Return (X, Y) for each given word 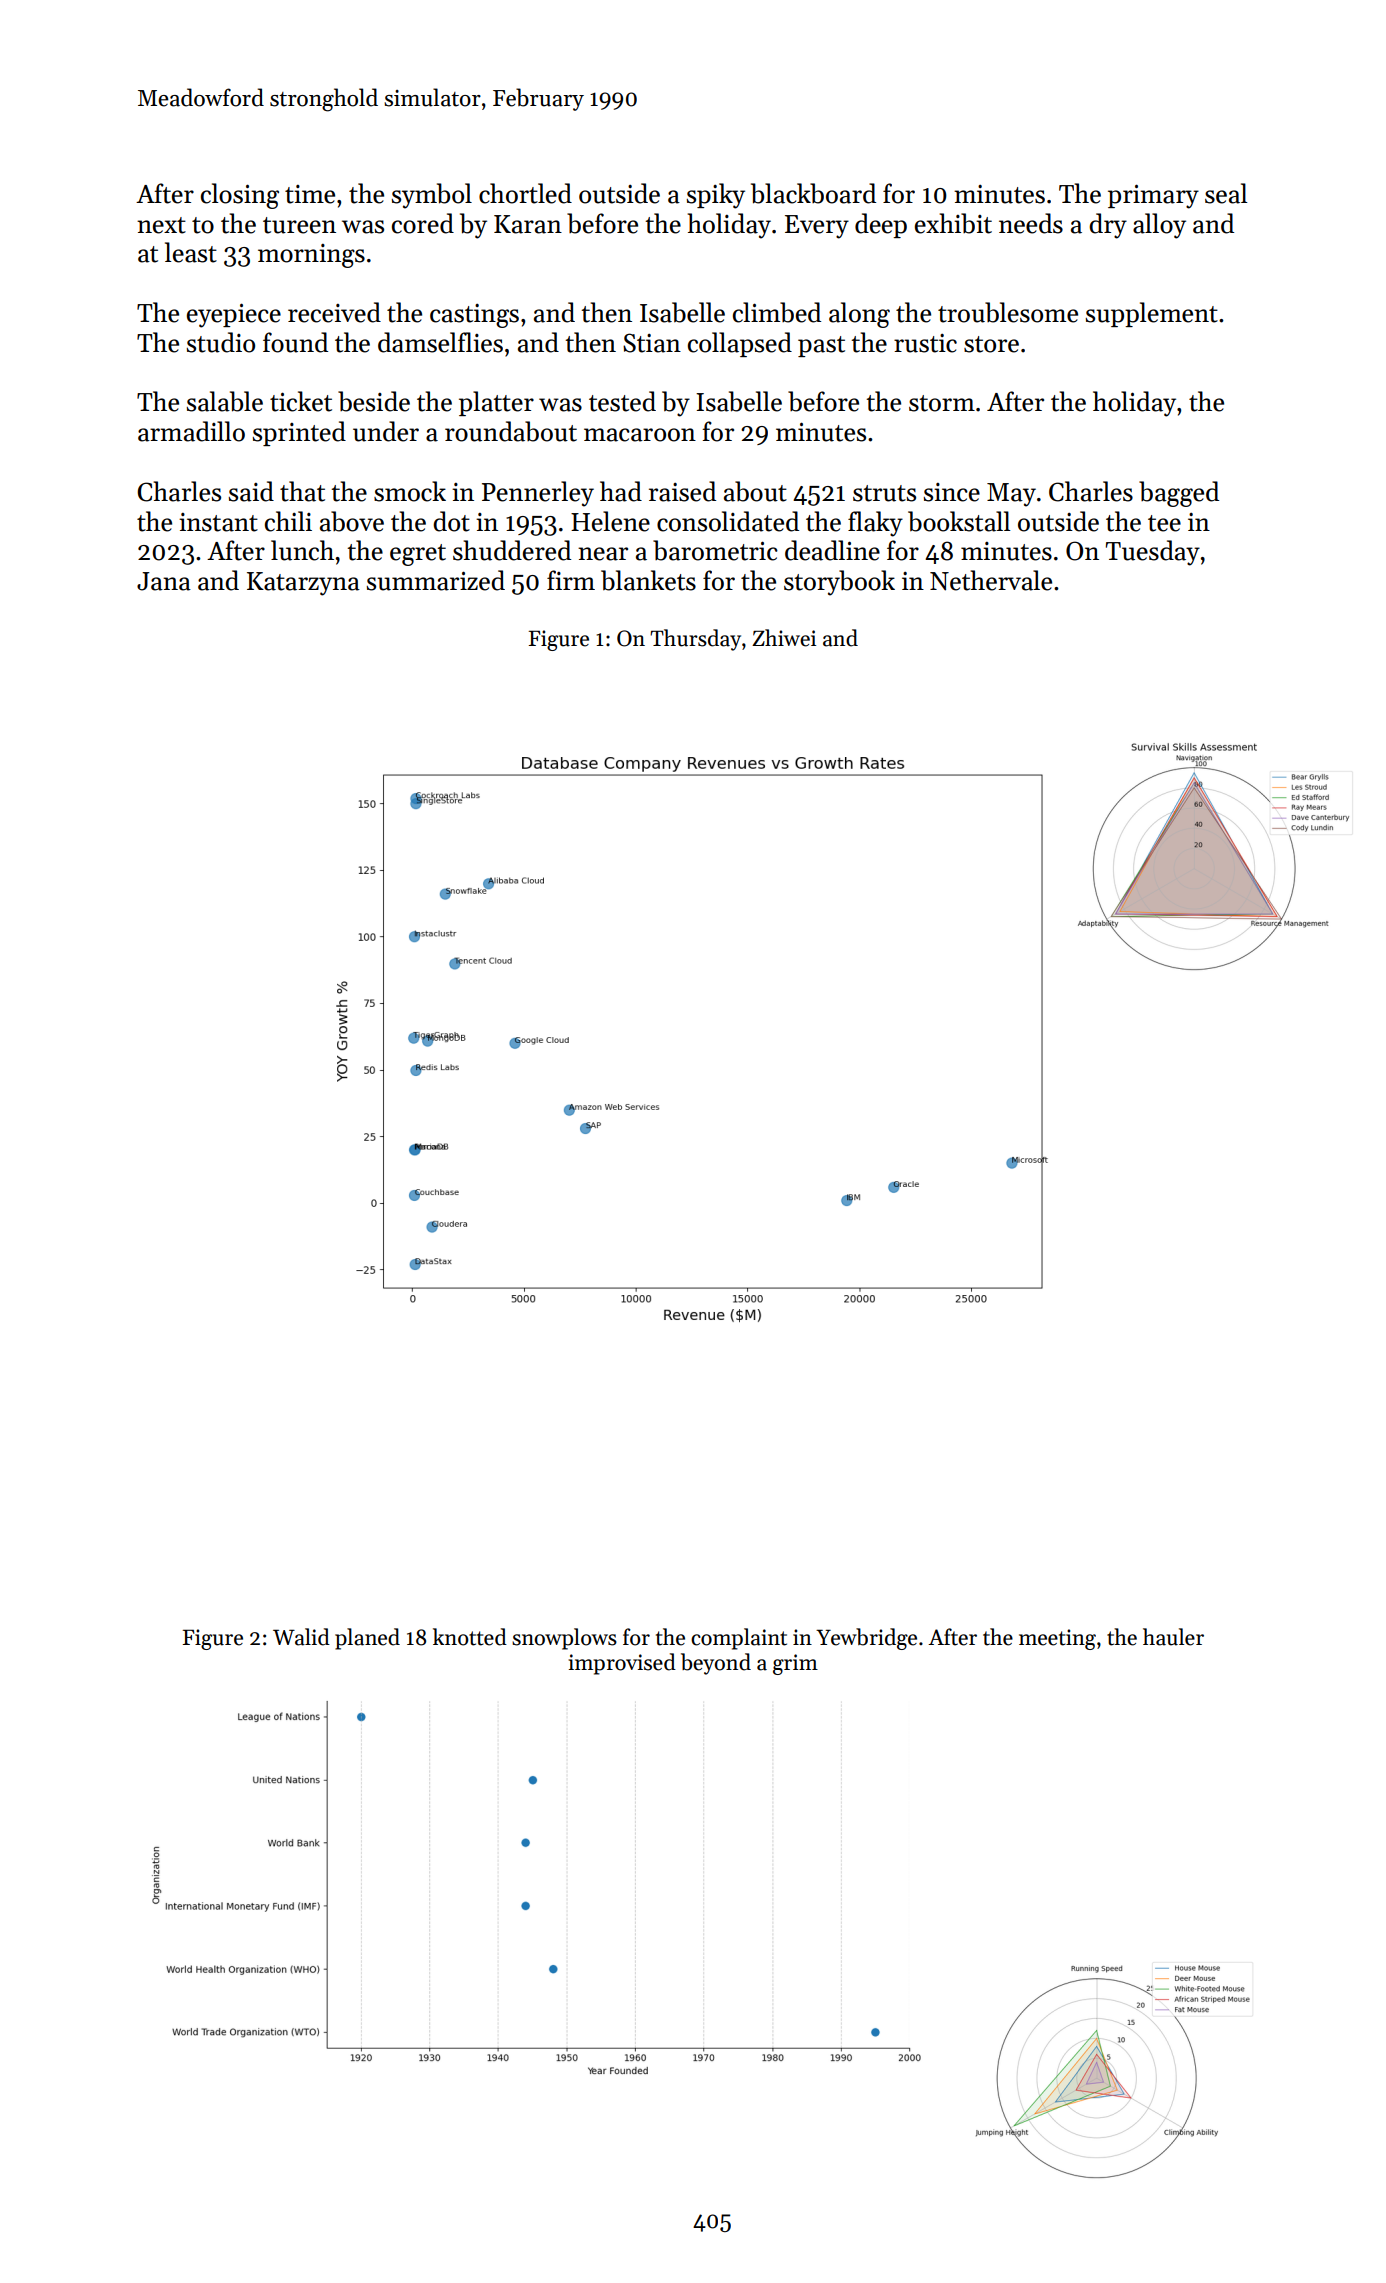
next (161, 225)
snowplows (564, 1639)
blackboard (813, 193)
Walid (301, 1637)
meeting (1057, 1639)
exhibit (953, 223)
